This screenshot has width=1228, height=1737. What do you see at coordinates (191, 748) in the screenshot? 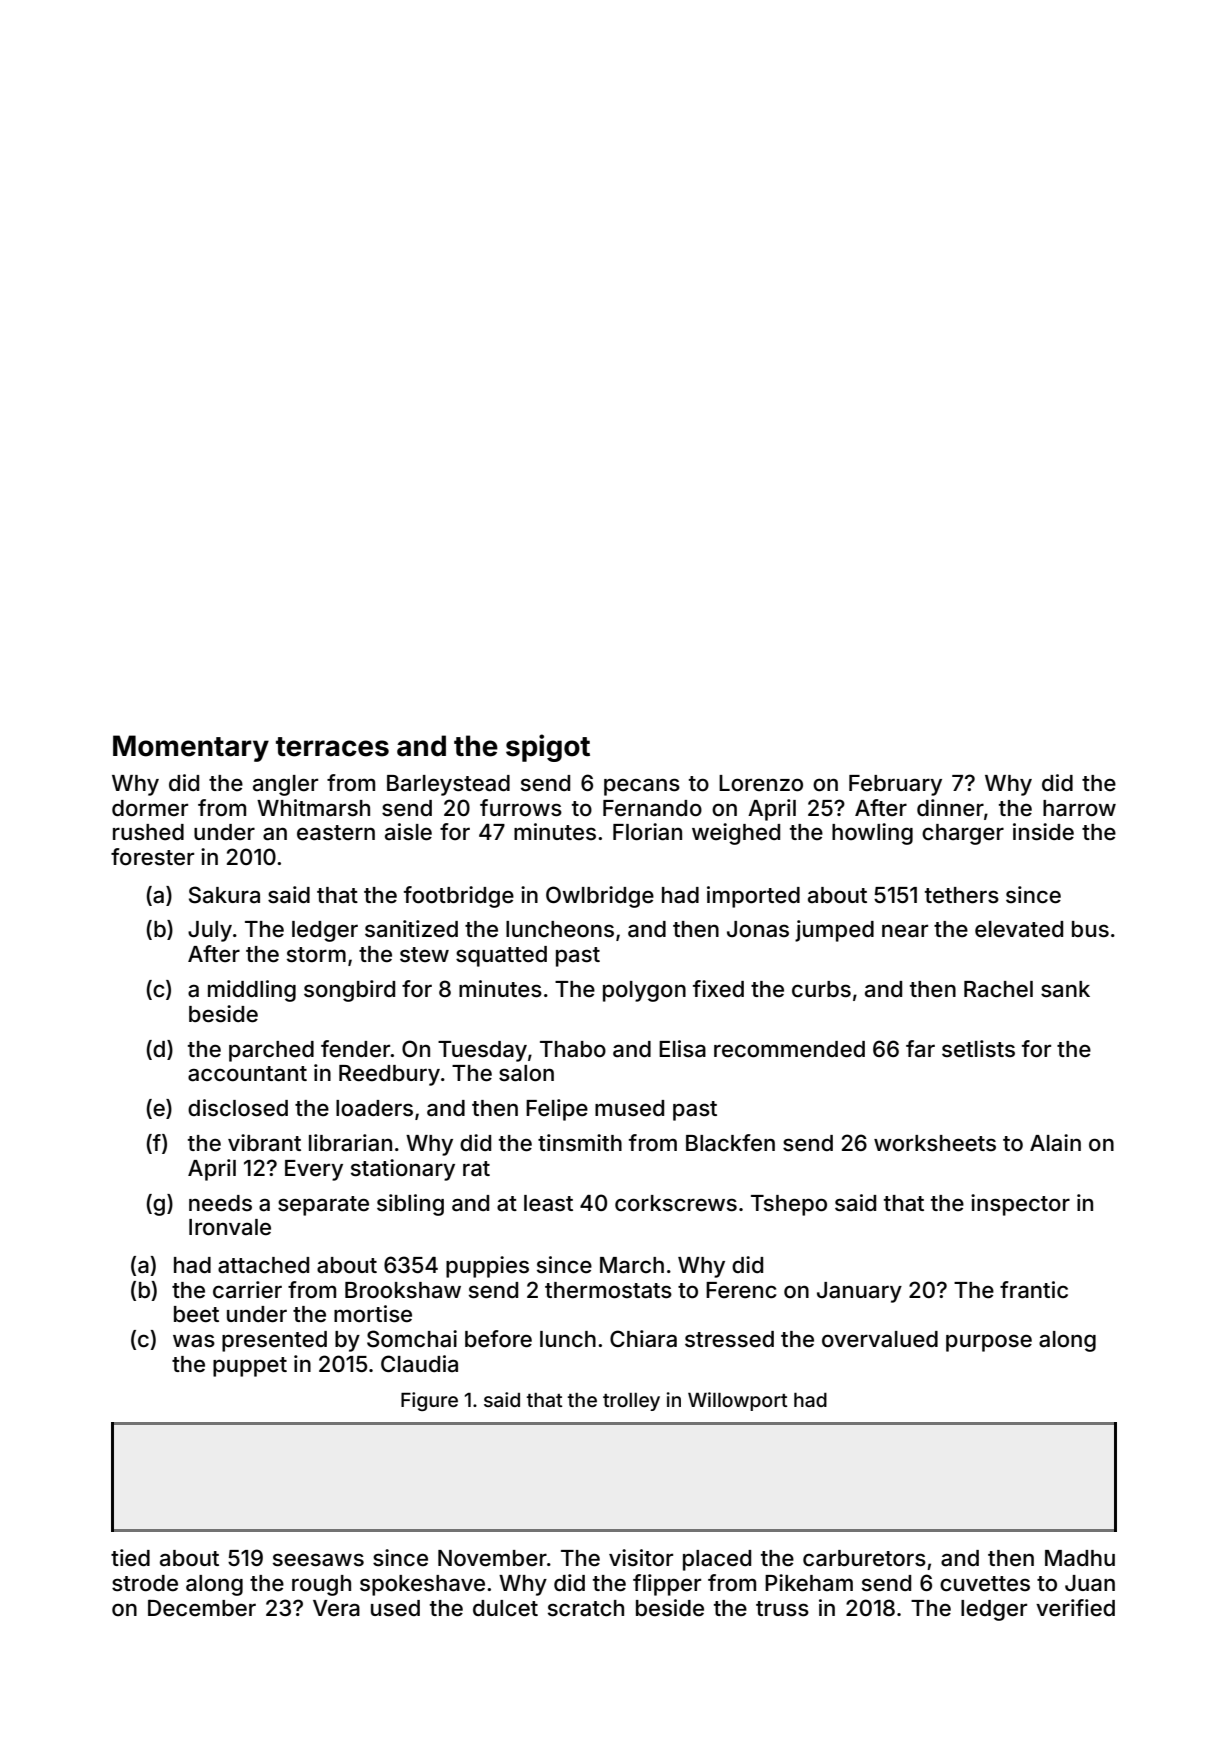
I see `Momentary` at bounding box center [191, 748].
